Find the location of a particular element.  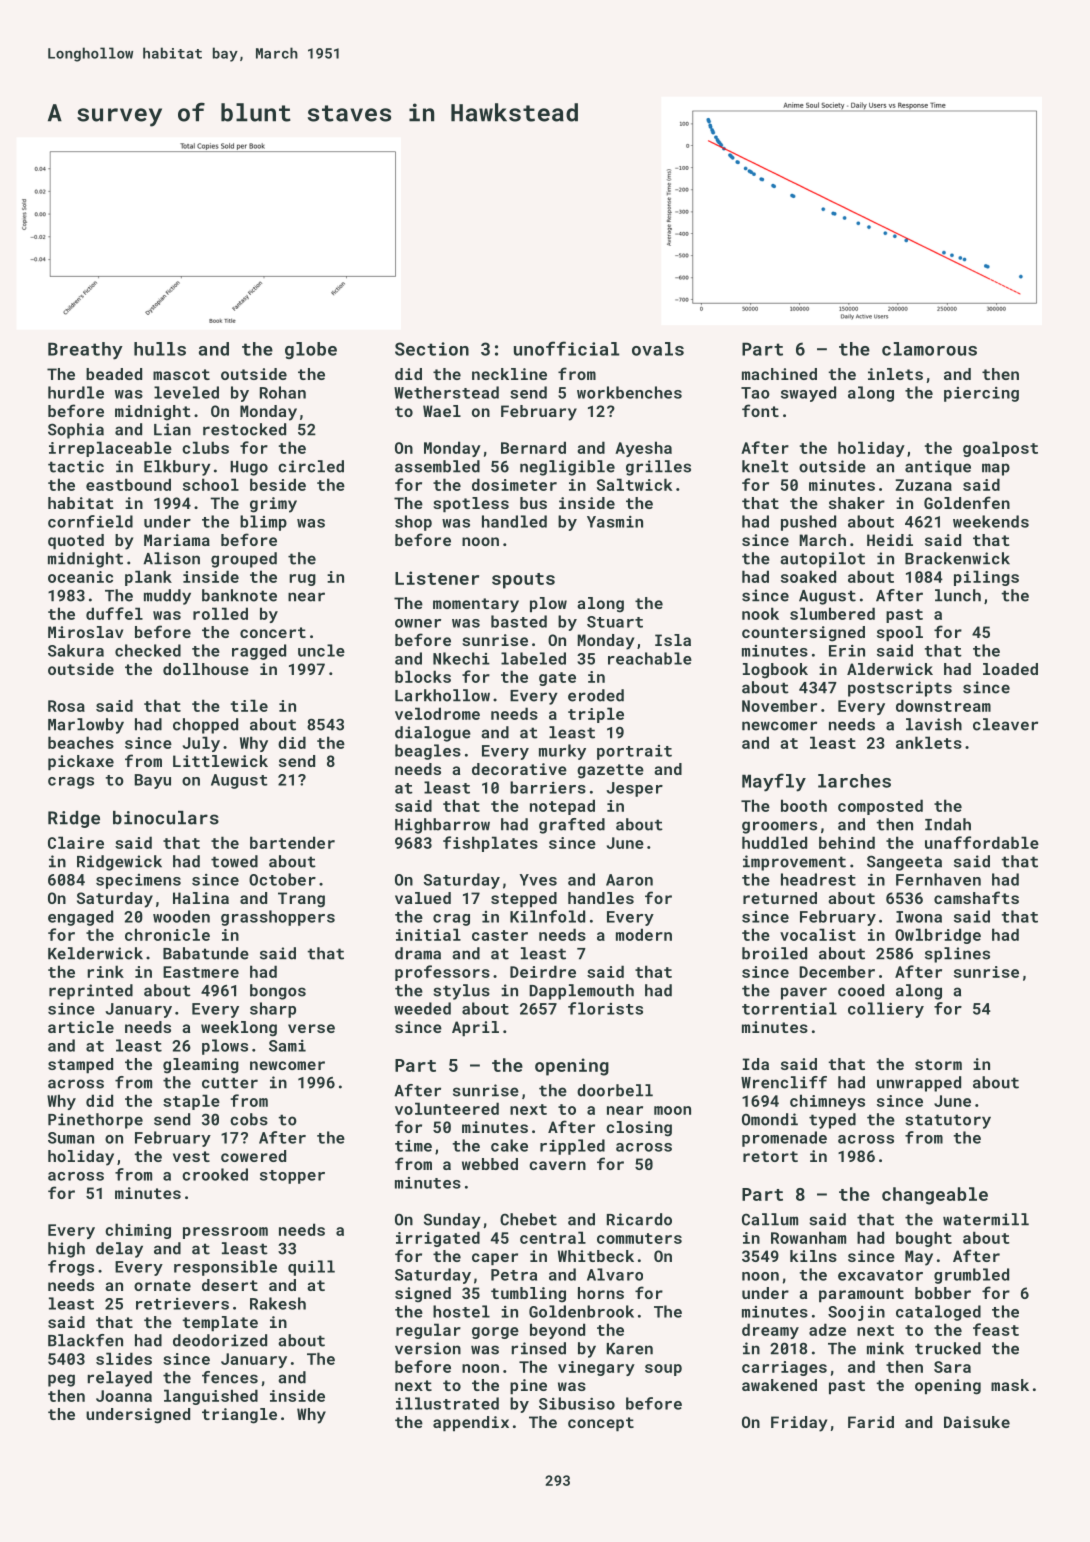

Petra is located at coordinates (514, 1275).
